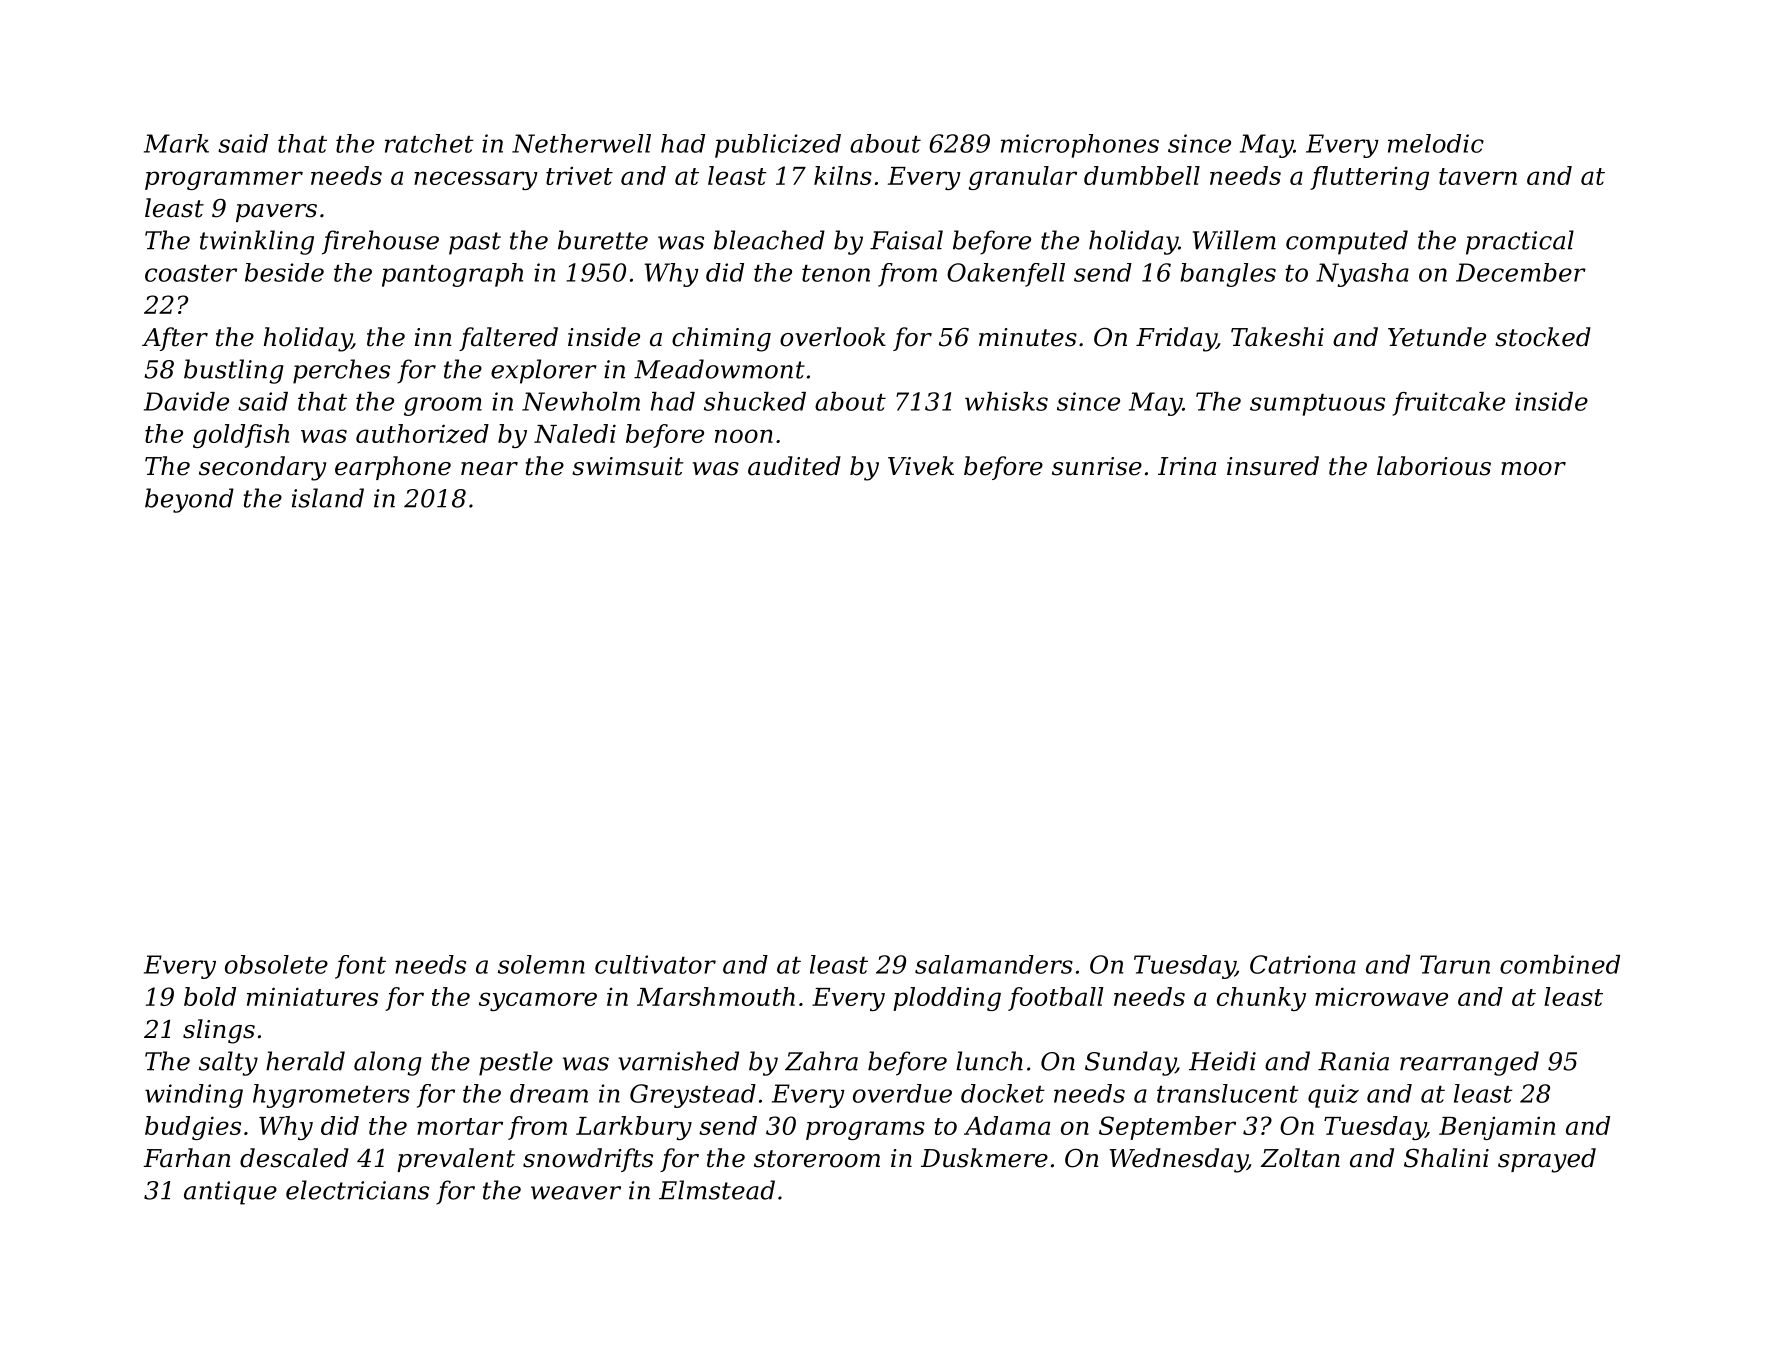 The width and height of the screenshot is (1772, 1369). Describe the element at coordinates (1434, 466) in the screenshot. I see `laborious` at that location.
